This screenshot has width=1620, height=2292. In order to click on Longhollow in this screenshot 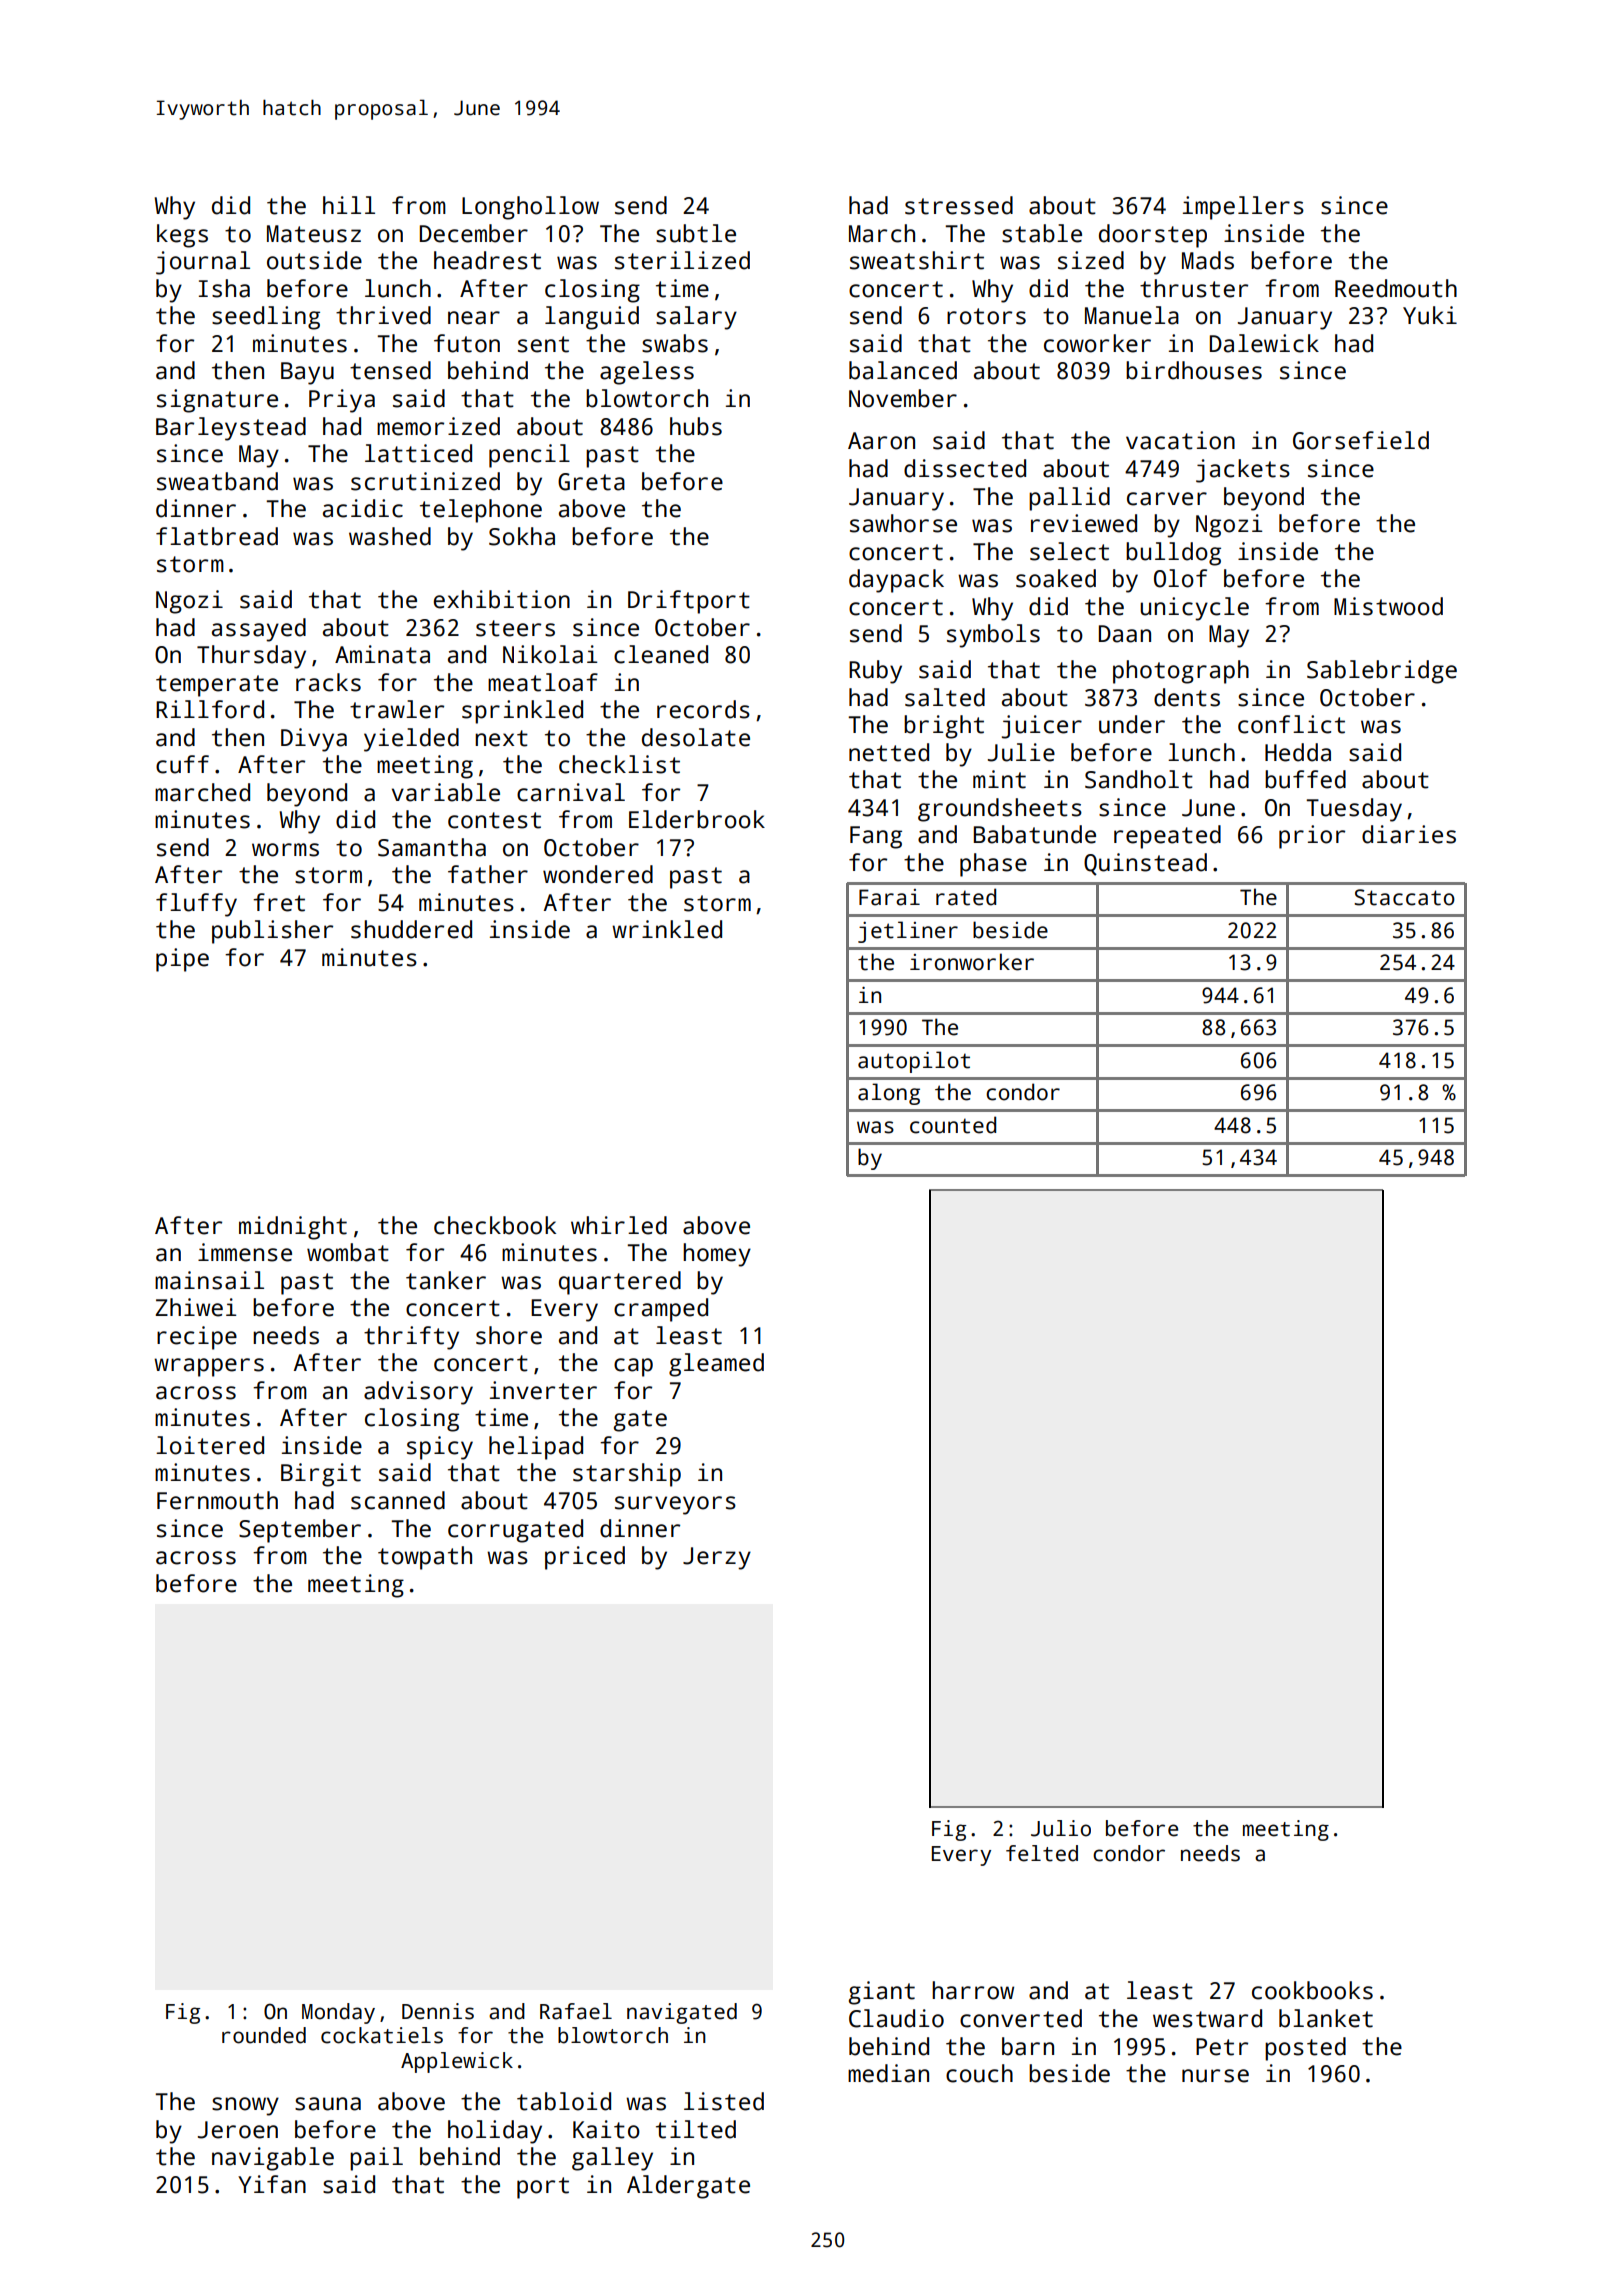, I will do `click(530, 208)`.
